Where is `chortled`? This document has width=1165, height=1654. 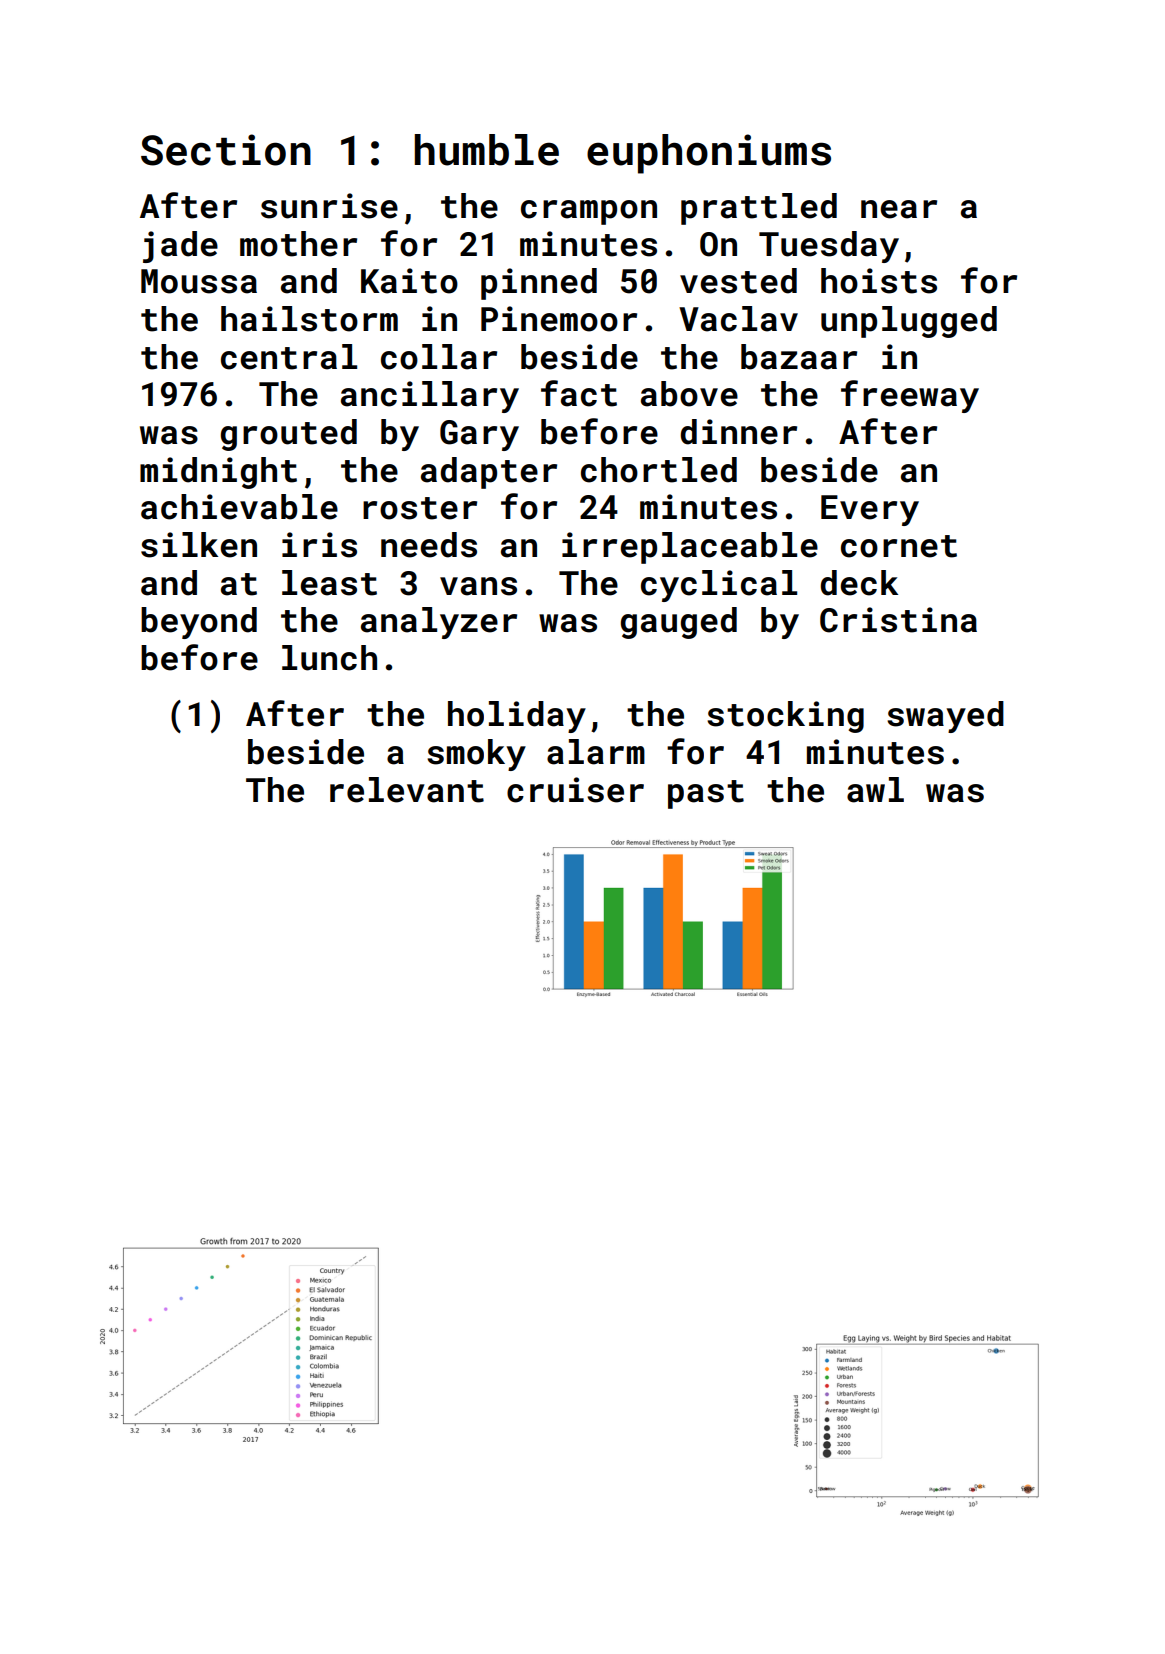 chortled is located at coordinates (659, 470).
